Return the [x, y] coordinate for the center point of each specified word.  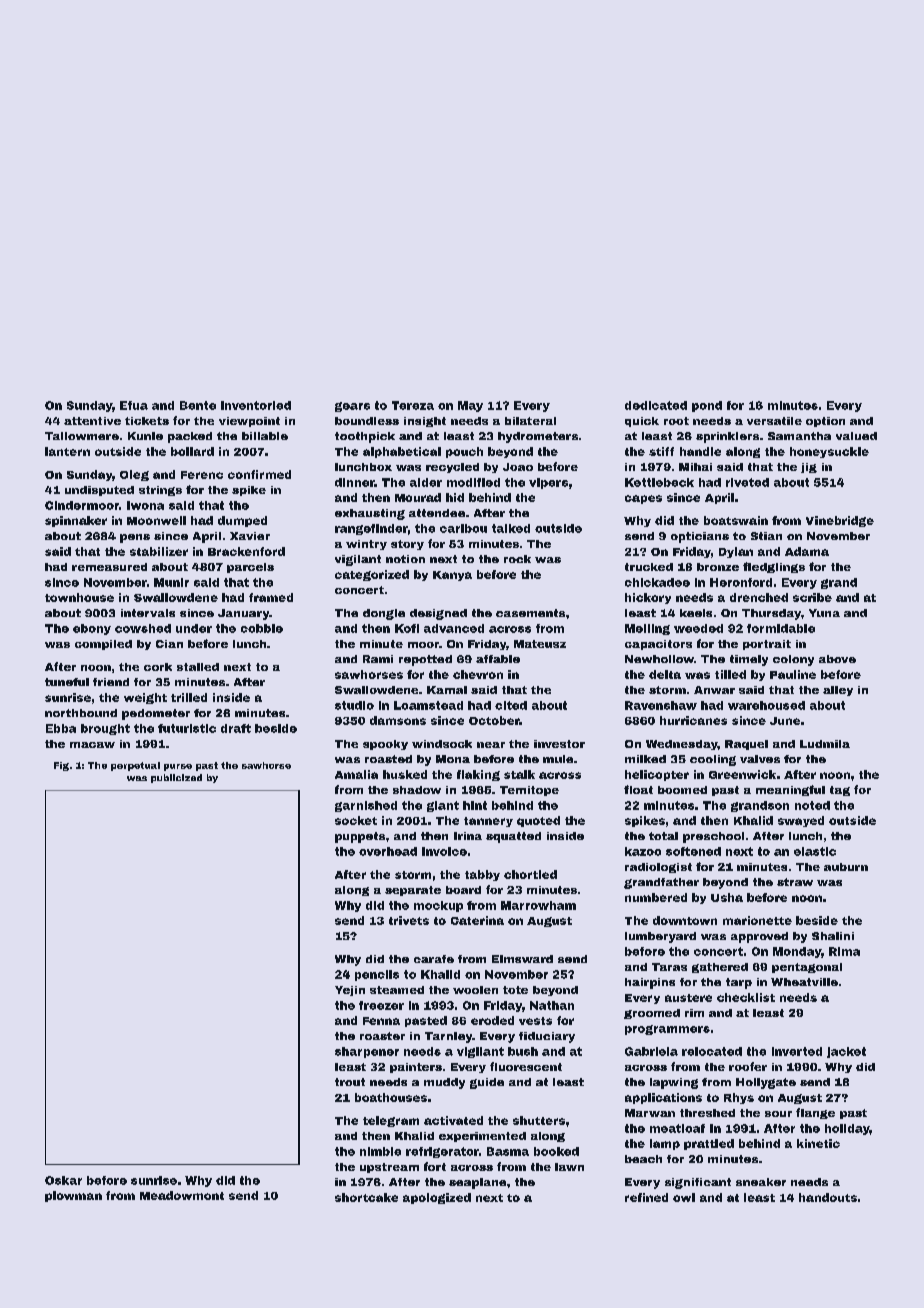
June [785, 721]
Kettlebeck [659, 482]
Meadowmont [182, 1195]
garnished [366, 806]
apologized [437, 1198]
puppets [360, 837]
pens [135, 538]
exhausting [370, 514]
